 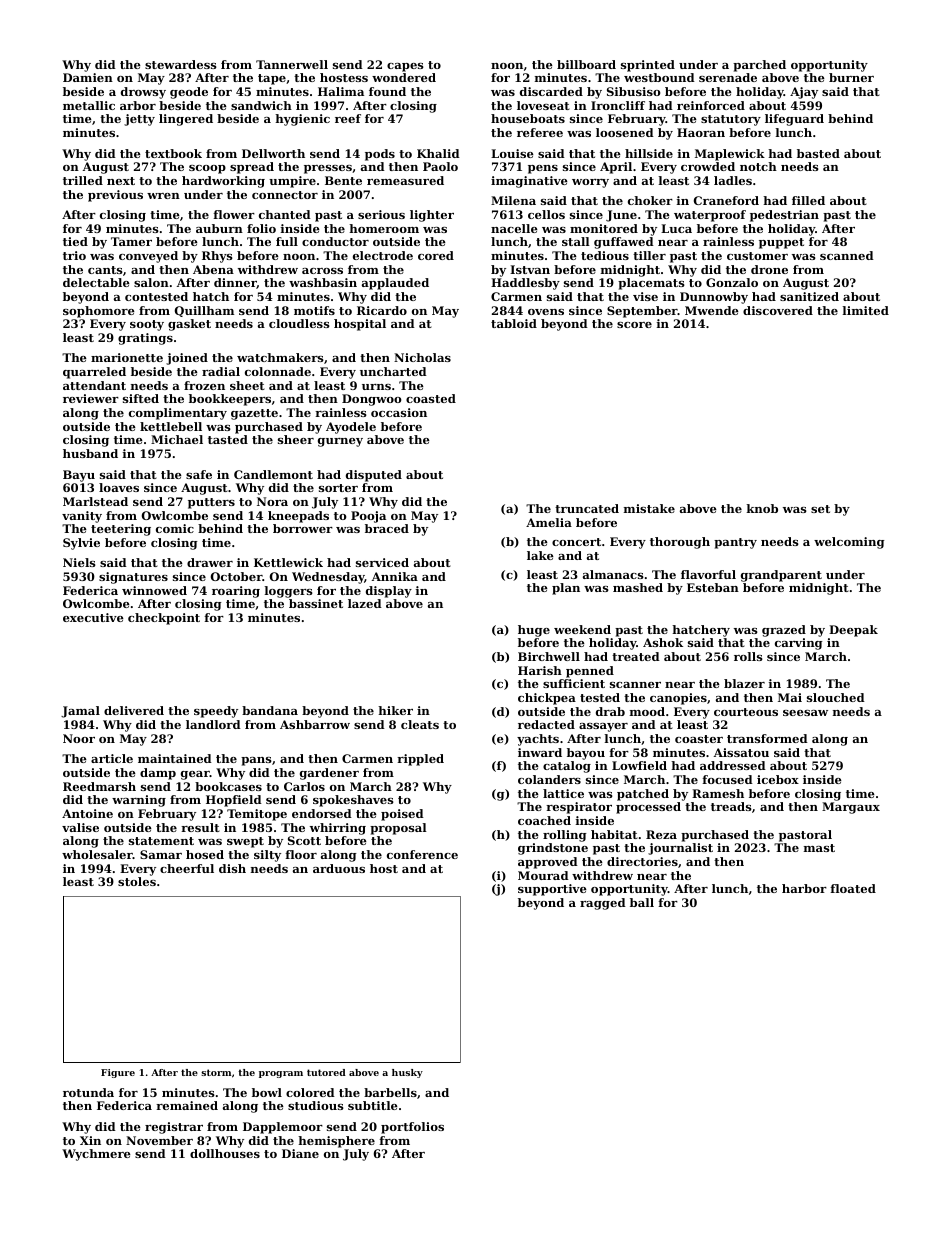 I want to click on Lowfield, so click(x=639, y=765).
